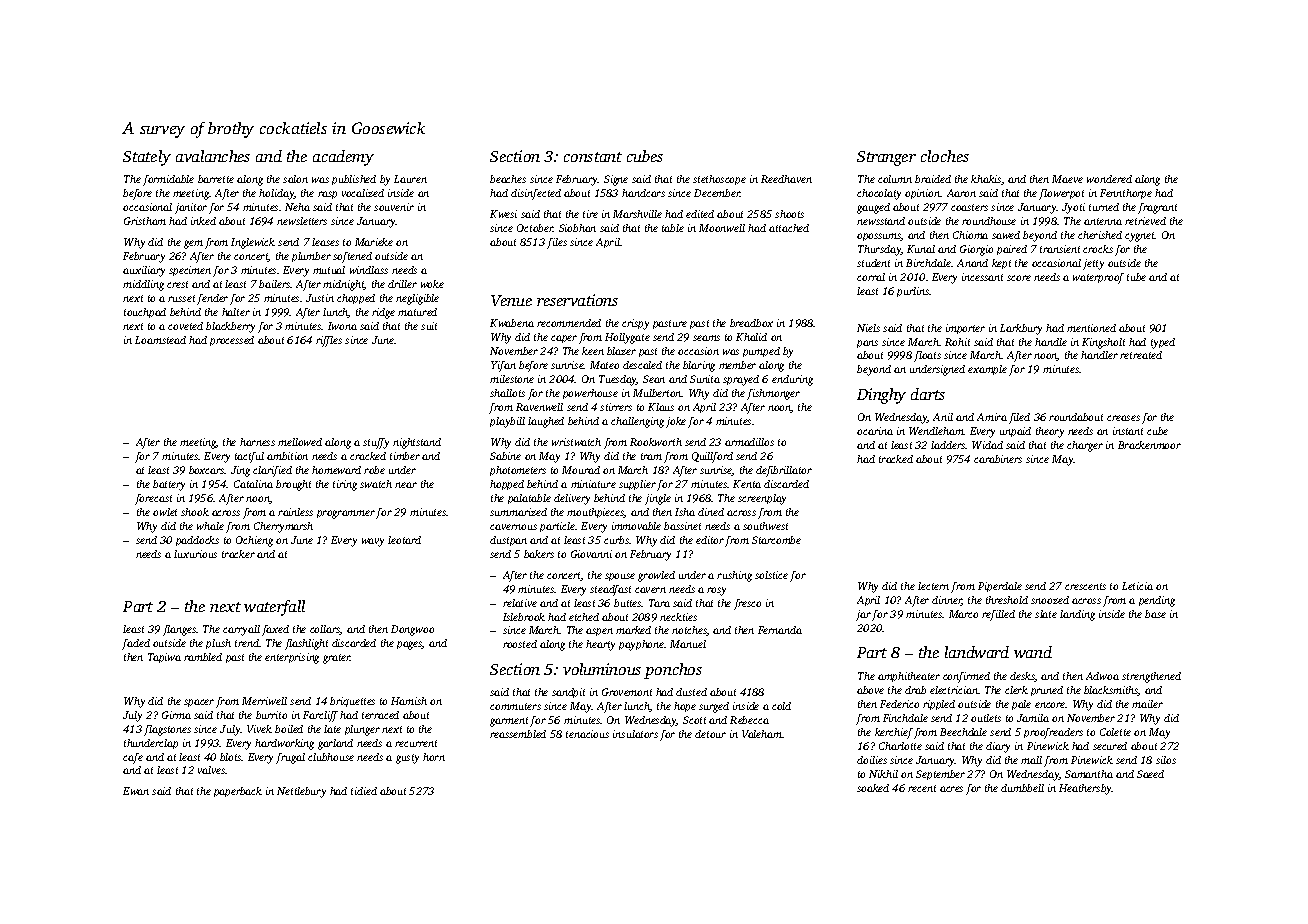  What do you see at coordinates (945, 156) in the screenshot?
I see `cloches` at bounding box center [945, 156].
